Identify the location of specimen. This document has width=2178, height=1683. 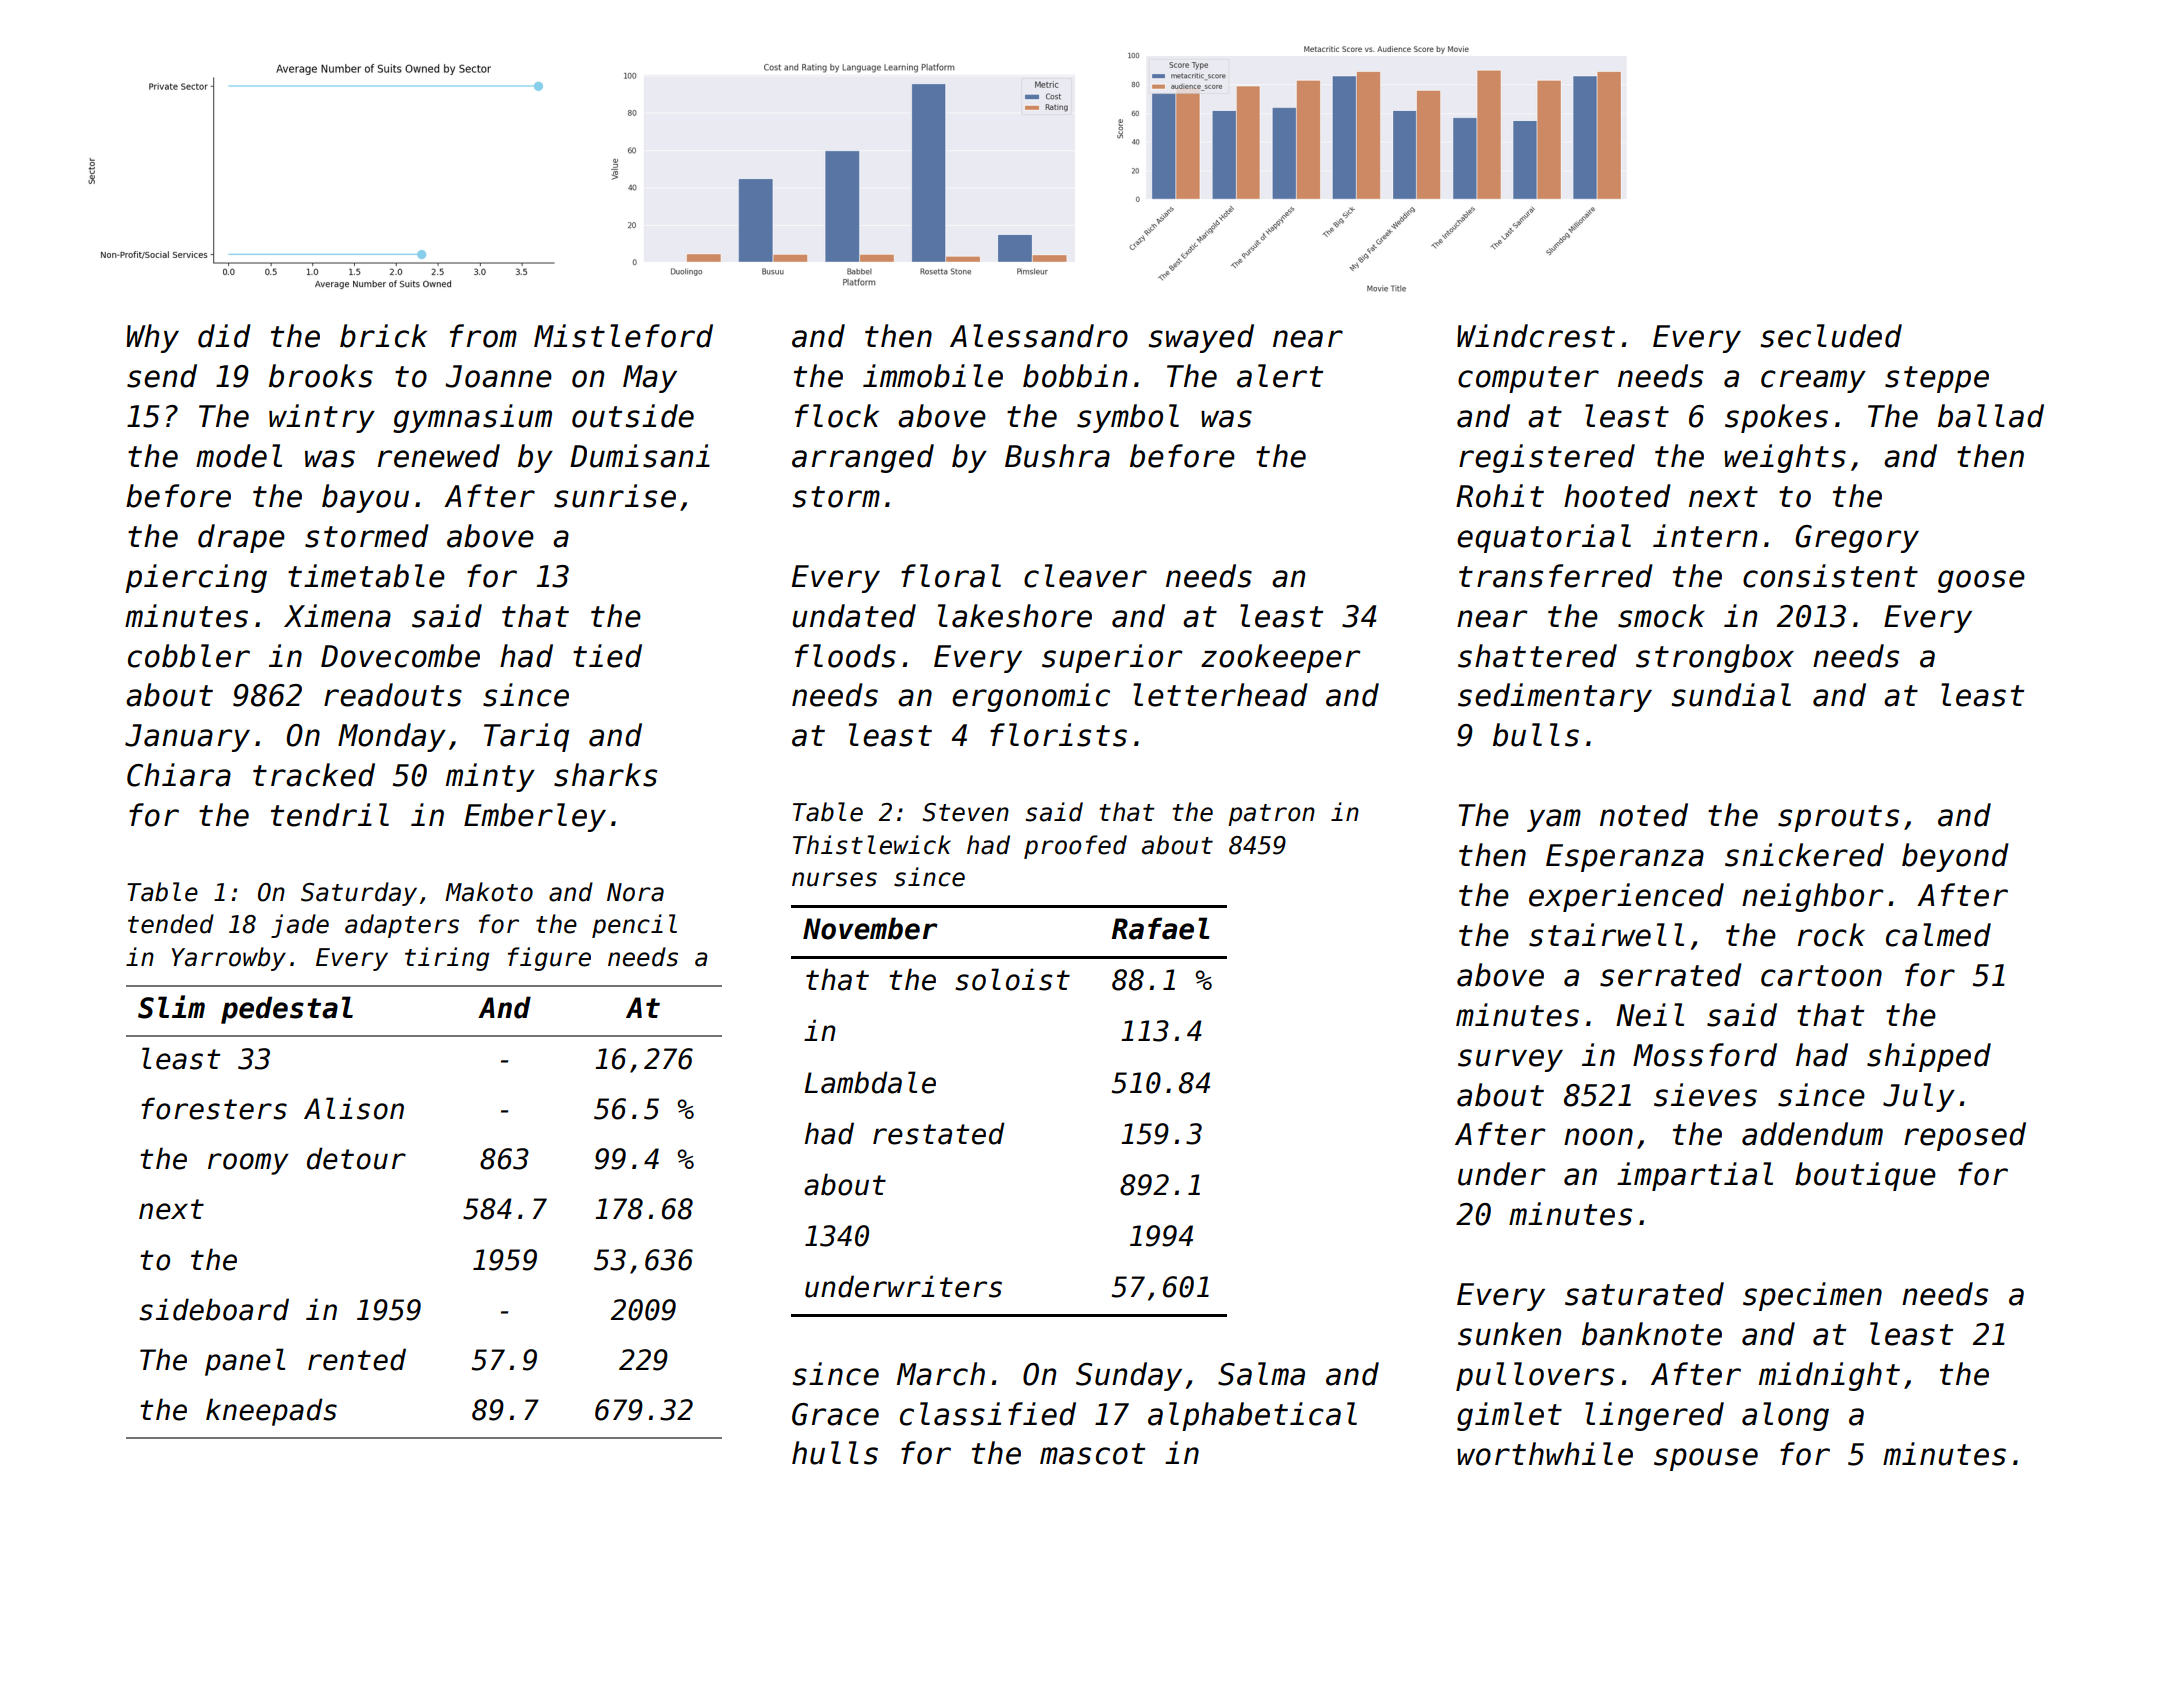
(1812, 1296).
